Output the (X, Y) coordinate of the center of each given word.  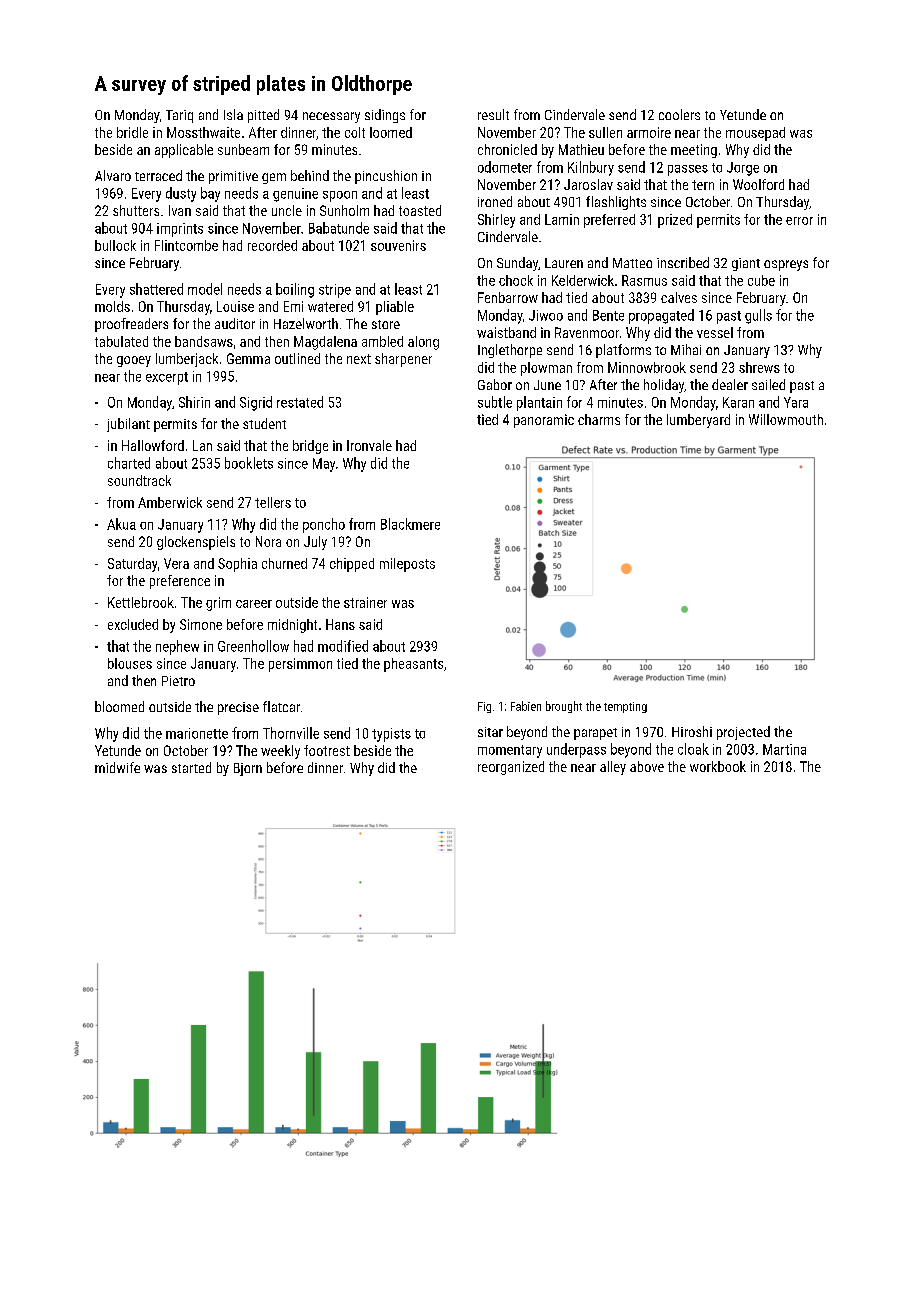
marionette (197, 733)
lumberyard (698, 421)
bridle (132, 132)
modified (343, 646)
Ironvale (369, 445)
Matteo (632, 263)
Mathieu (581, 149)
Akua (121, 524)
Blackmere (410, 524)
